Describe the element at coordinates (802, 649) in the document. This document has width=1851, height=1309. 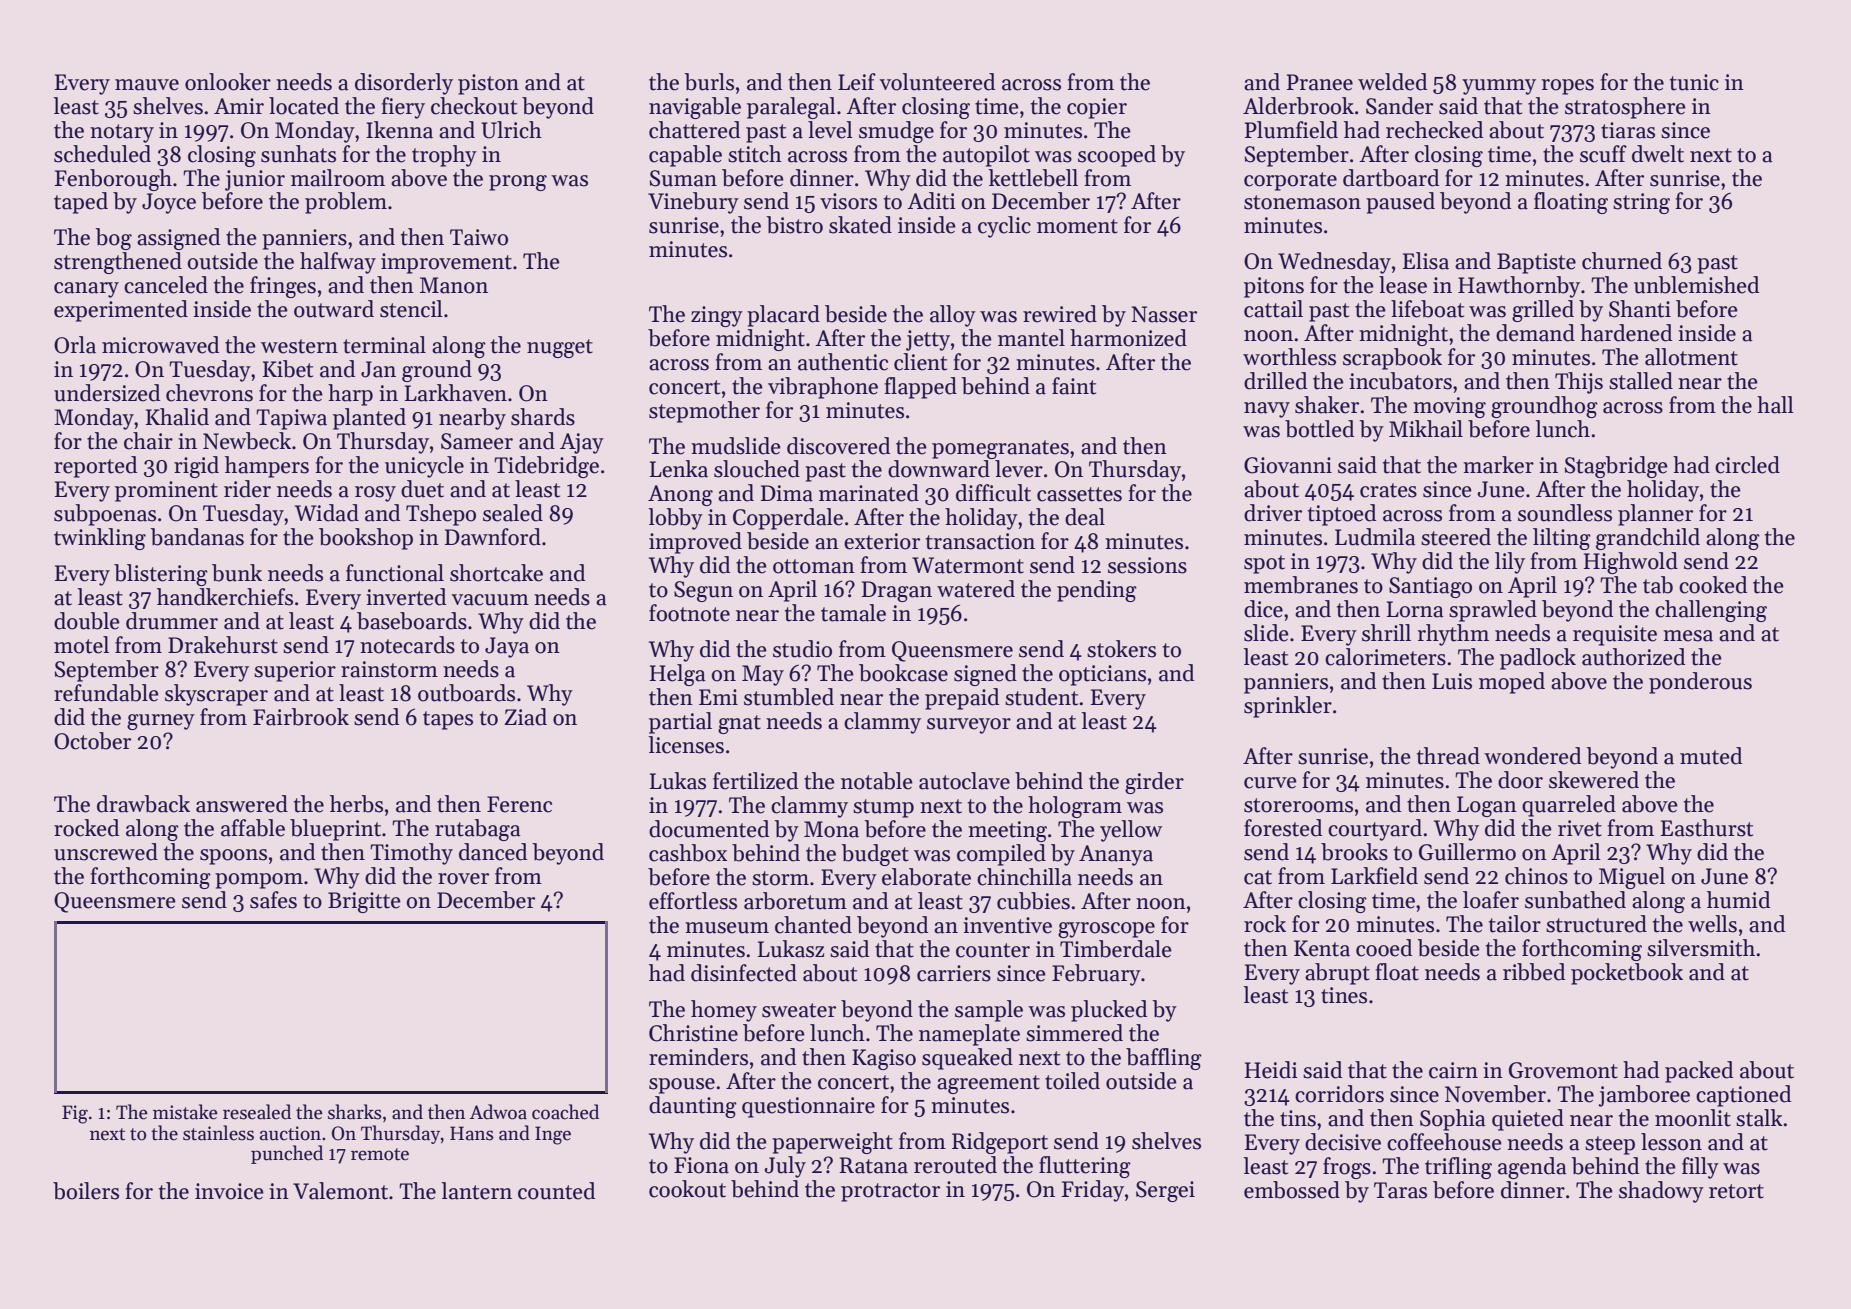
I see `studio` at that location.
